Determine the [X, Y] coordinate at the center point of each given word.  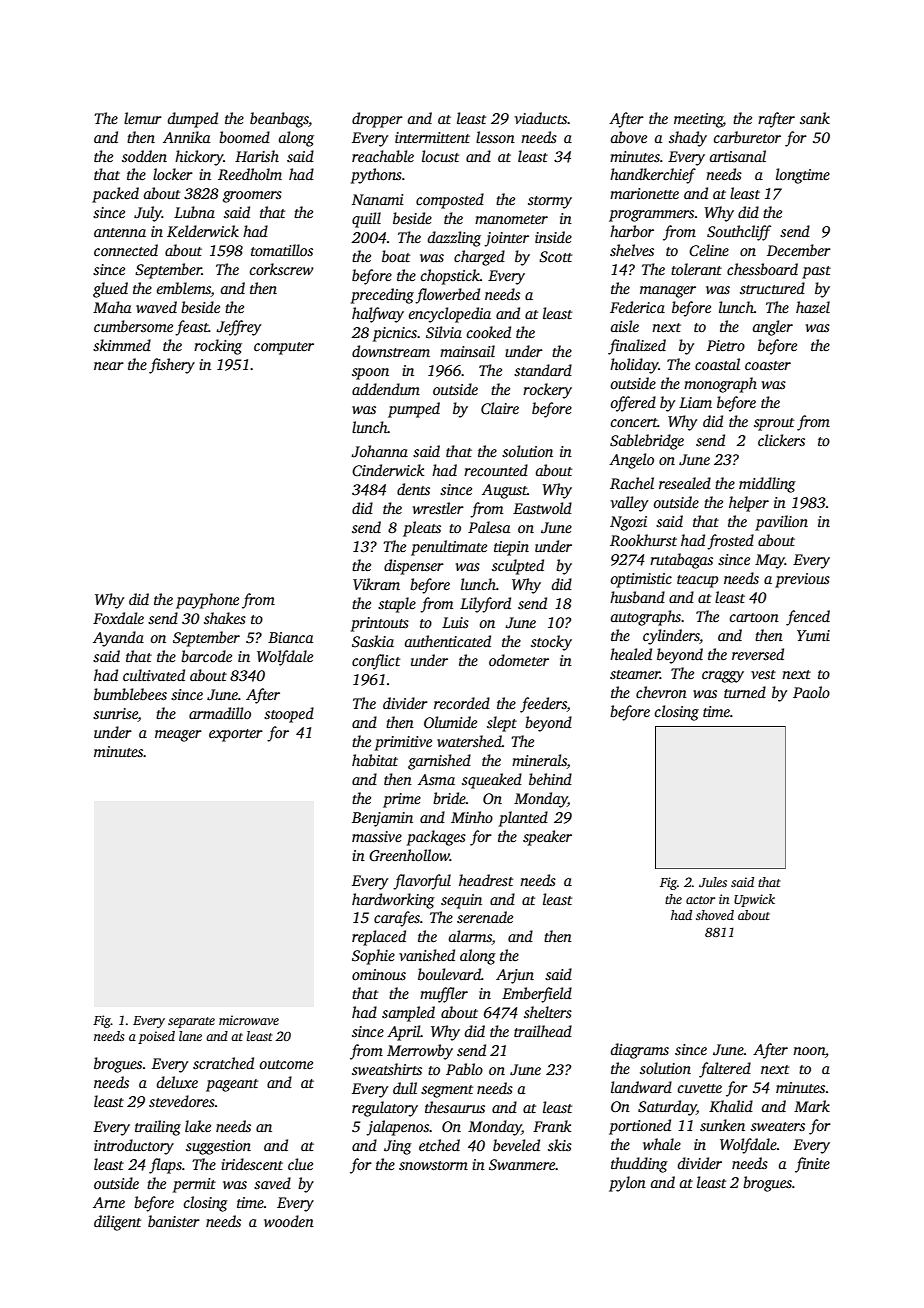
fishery [172, 366]
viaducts [540, 118]
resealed [685, 483]
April [404, 1033]
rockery [547, 391]
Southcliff [739, 233]
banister [174, 1221]
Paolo [811, 692]
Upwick [754, 900]
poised [156, 1037]
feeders [543, 705]
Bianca [290, 637]
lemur [143, 118]
